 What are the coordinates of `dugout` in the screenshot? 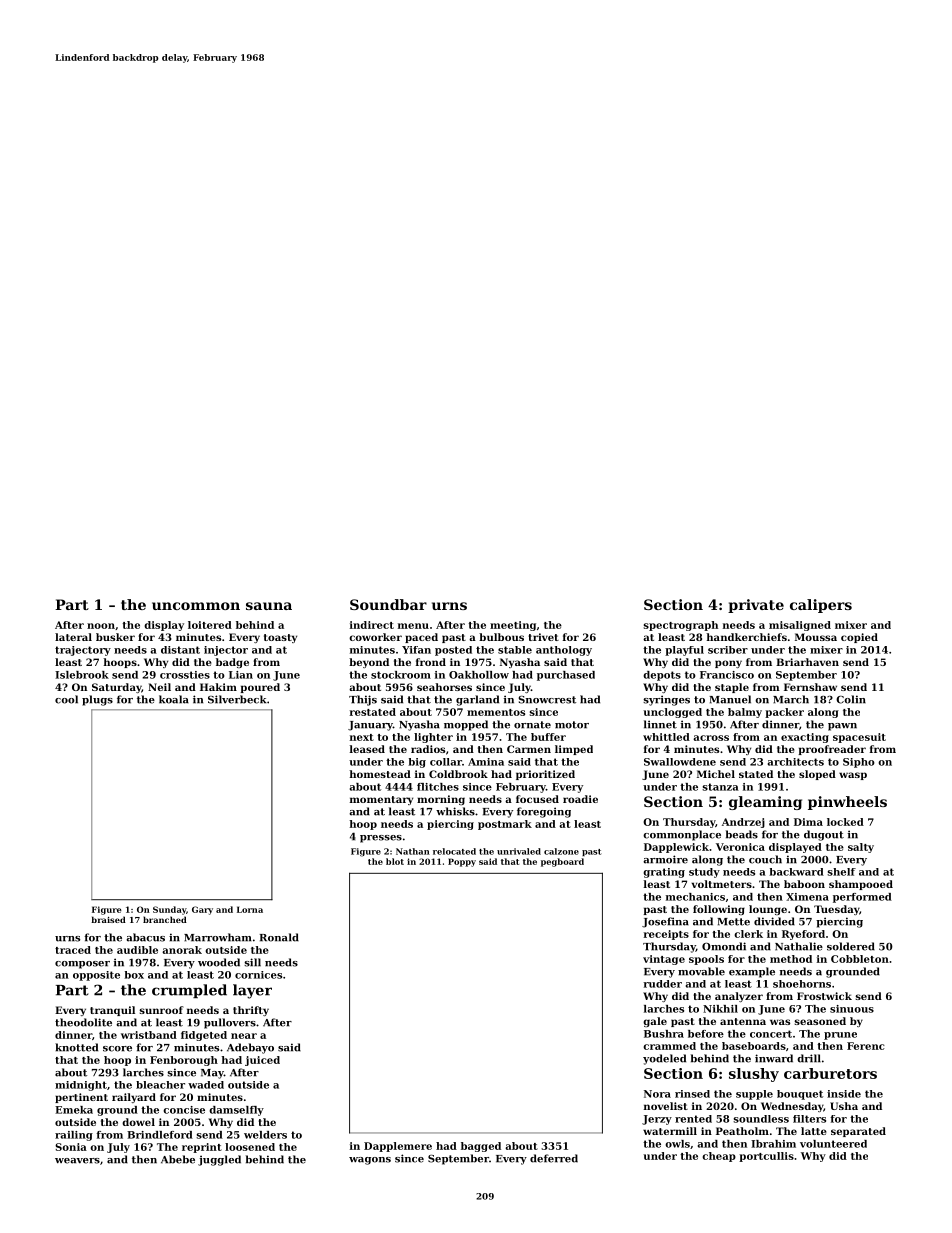 It's located at (824, 835).
